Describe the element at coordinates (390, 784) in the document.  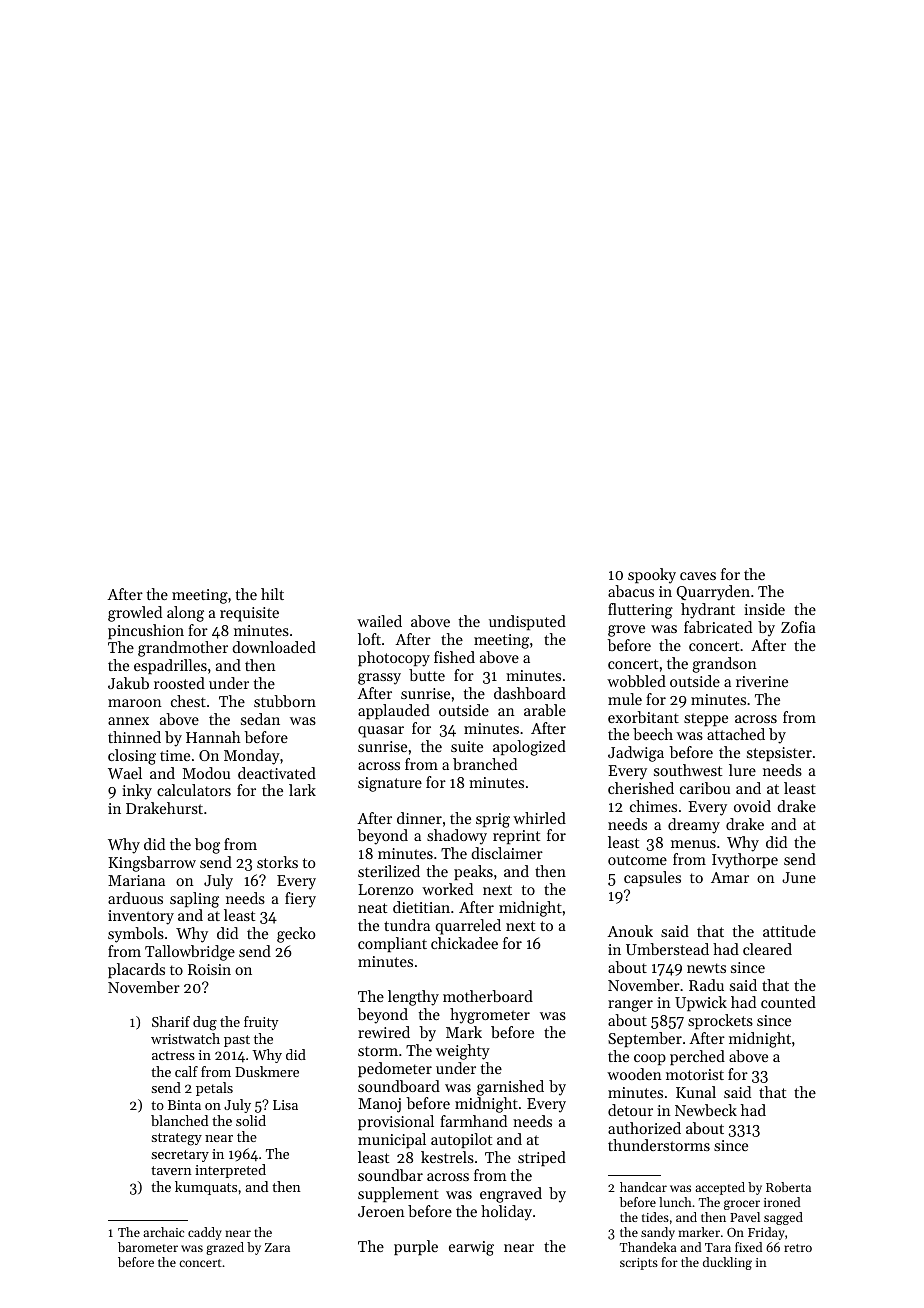
I see `signature` at that location.
